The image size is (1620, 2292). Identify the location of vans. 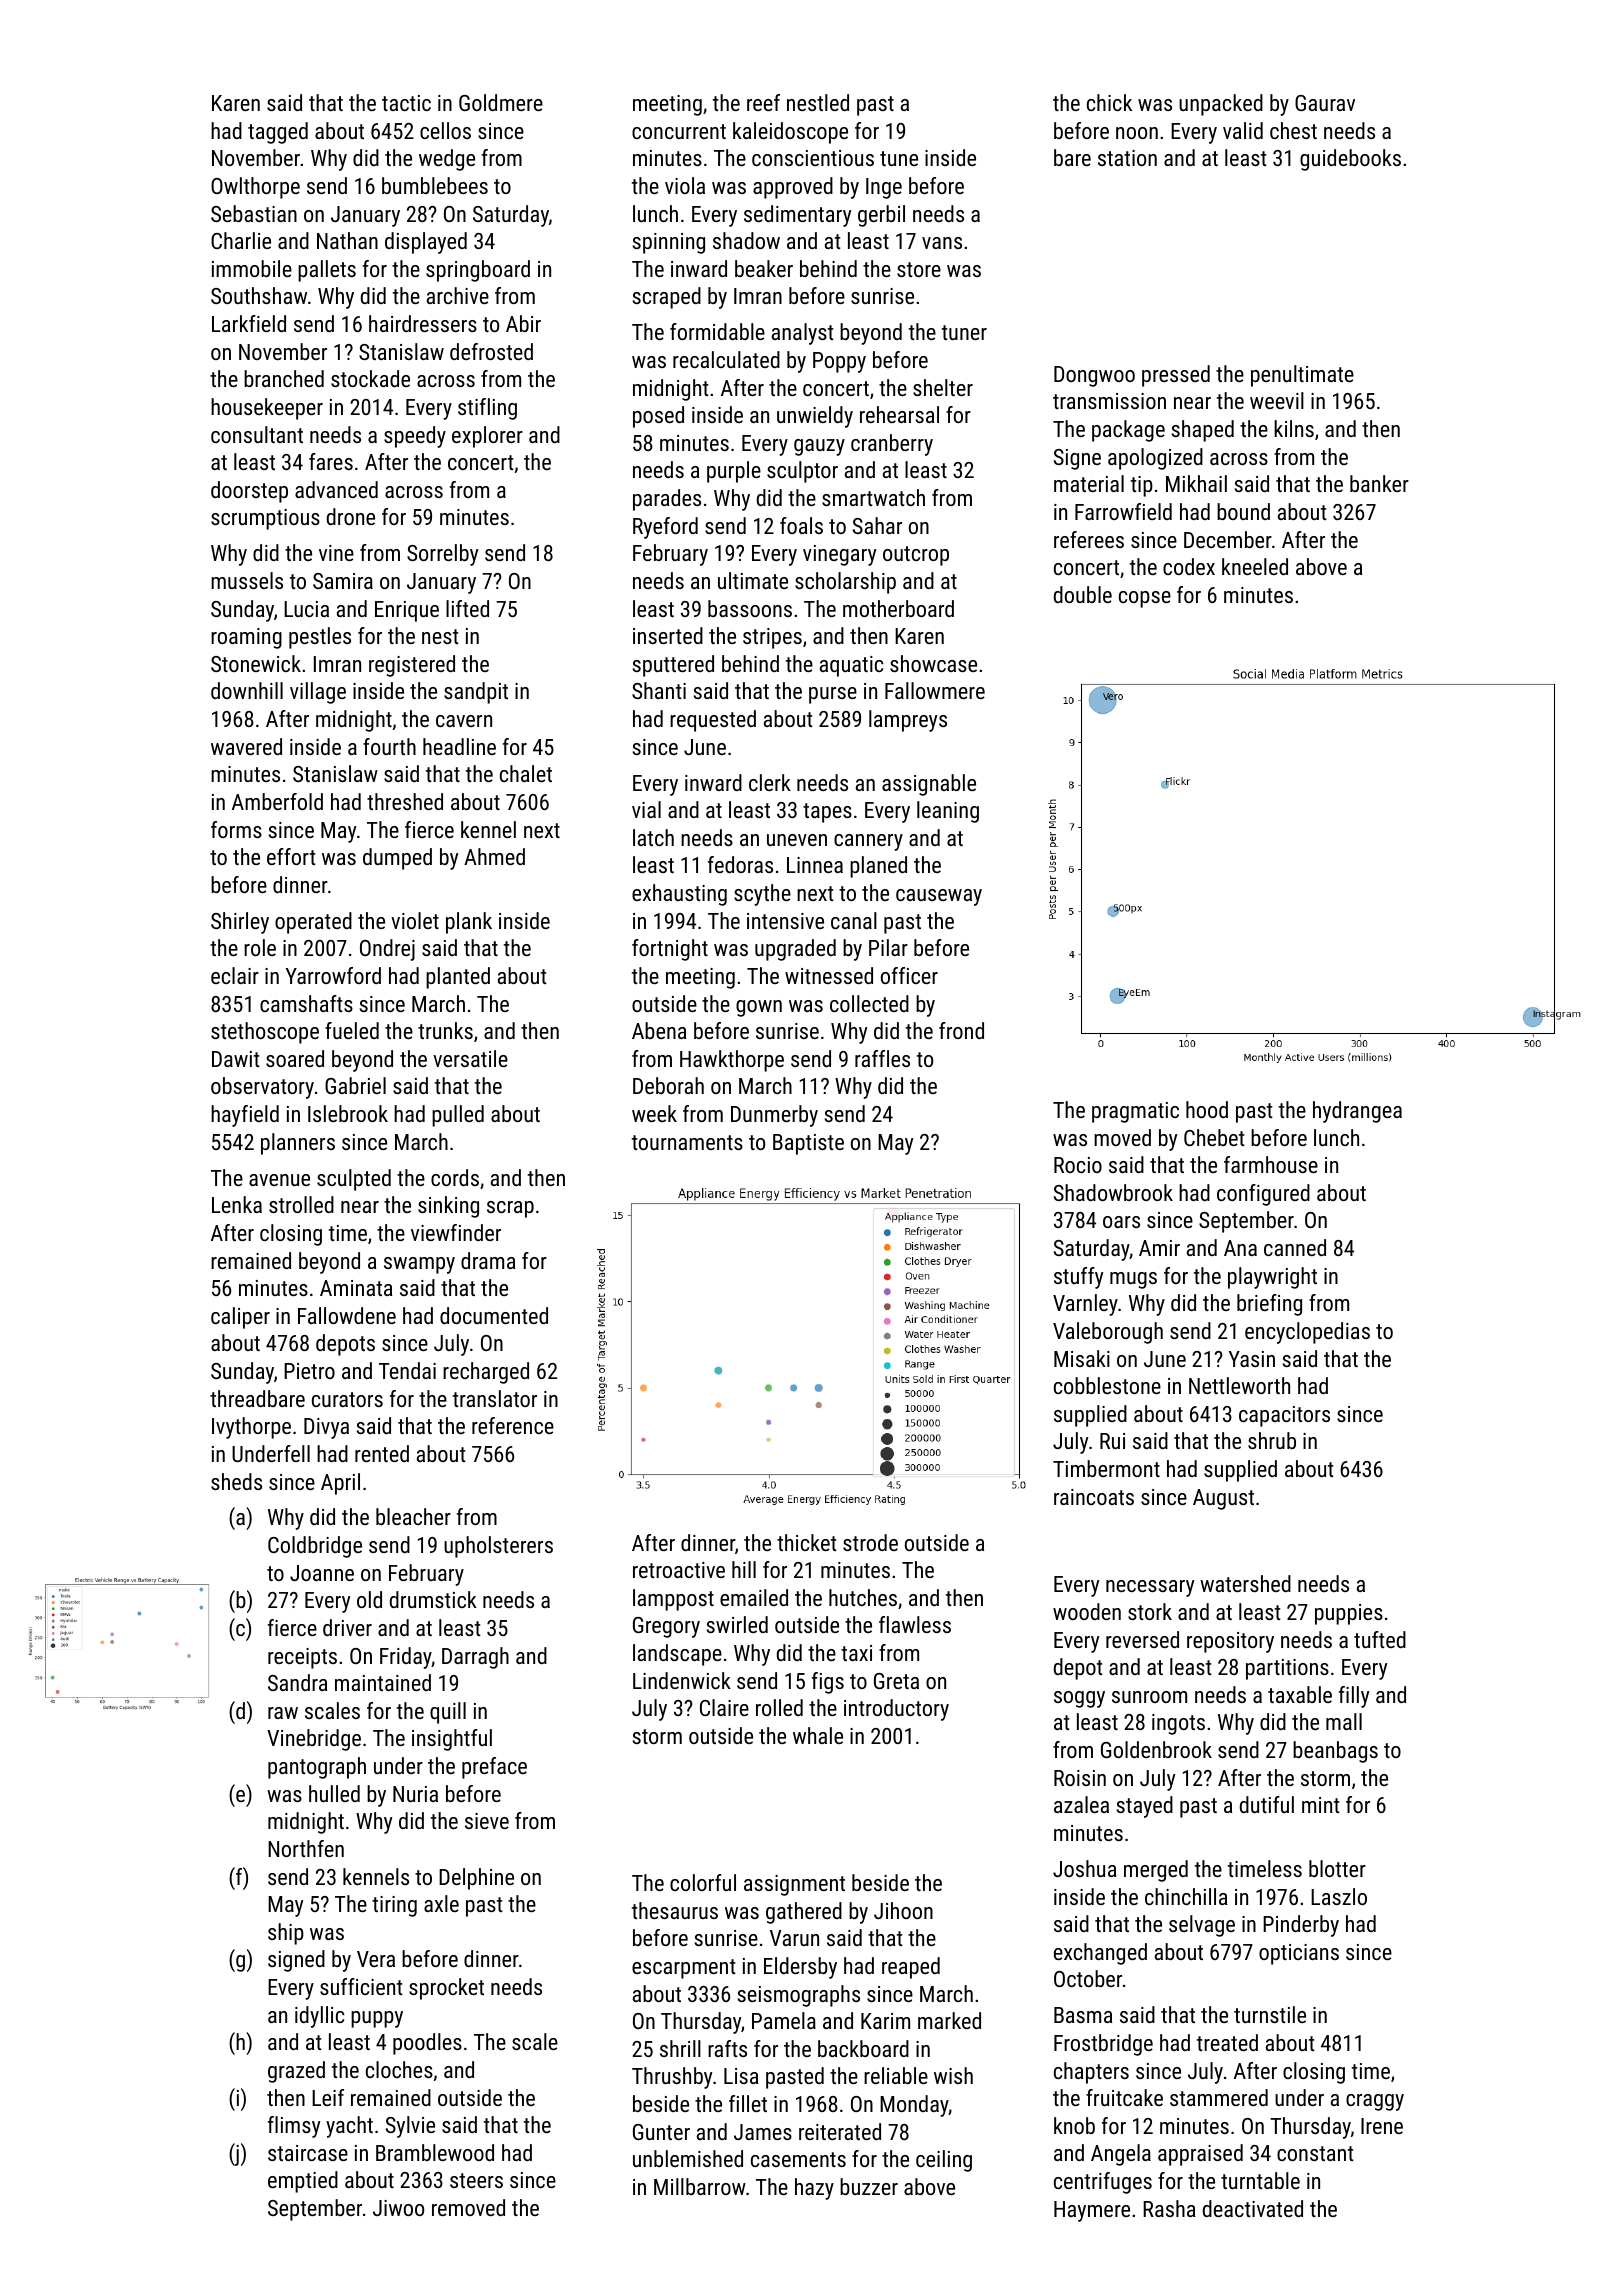
(942, 243).
